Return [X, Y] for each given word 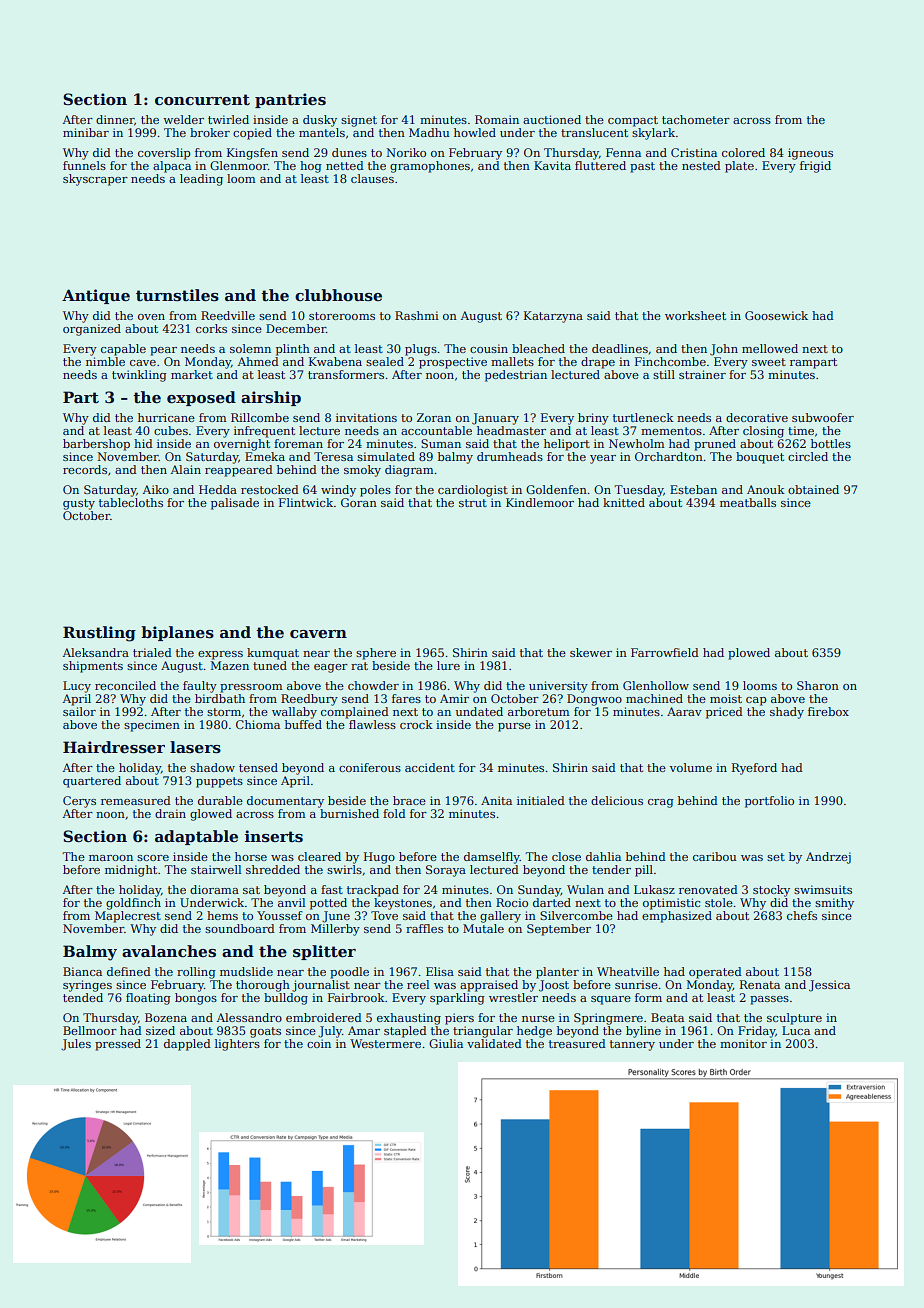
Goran [359, 502]
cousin [489, 348]
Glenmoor [239, 165]
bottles [831, 443]
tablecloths [131, 502]
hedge [534, 1032]
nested [701, 165]
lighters [237, 1045]
